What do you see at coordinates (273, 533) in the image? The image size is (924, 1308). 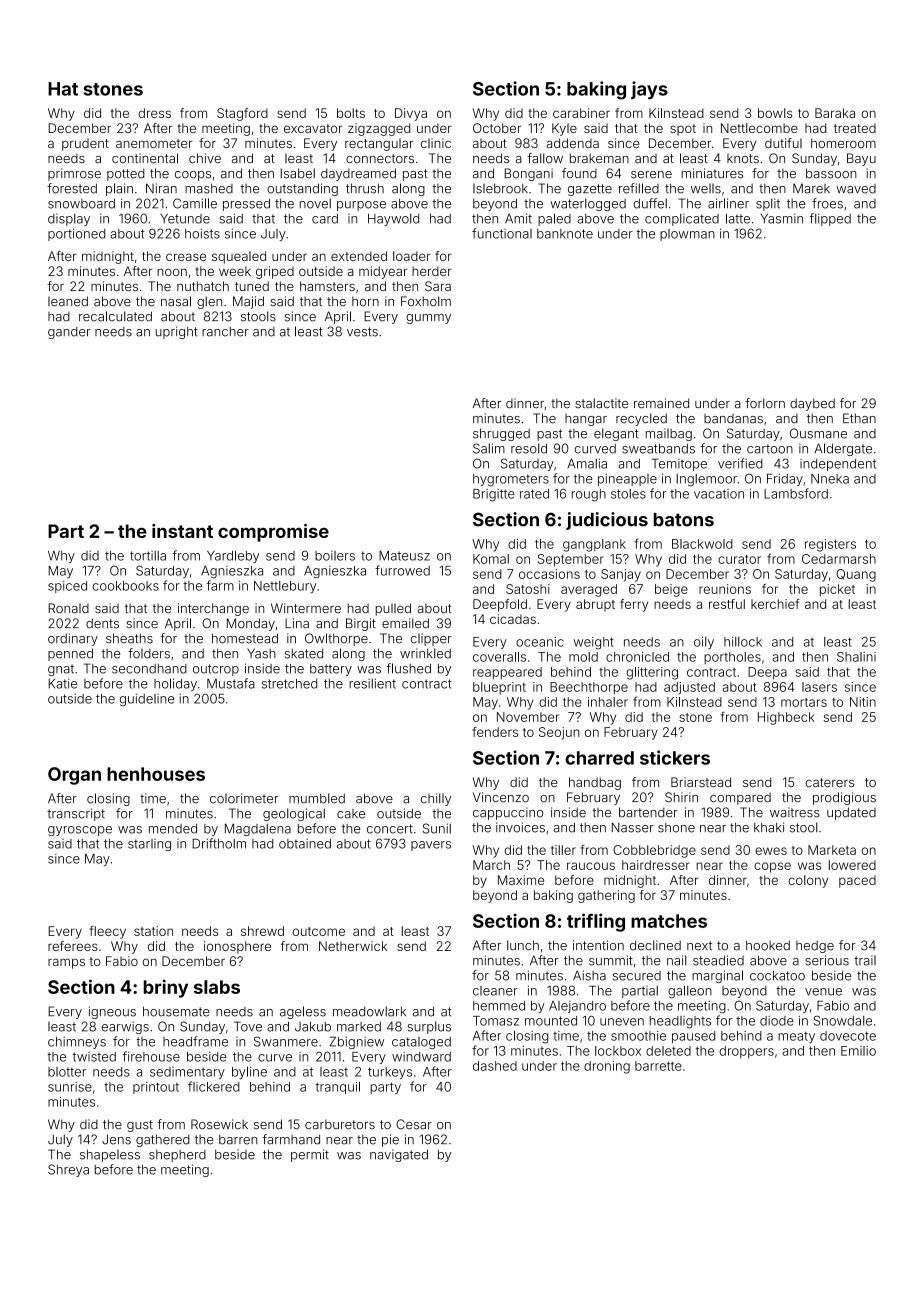 I see `compromise` at bounding box center [273, 533].
